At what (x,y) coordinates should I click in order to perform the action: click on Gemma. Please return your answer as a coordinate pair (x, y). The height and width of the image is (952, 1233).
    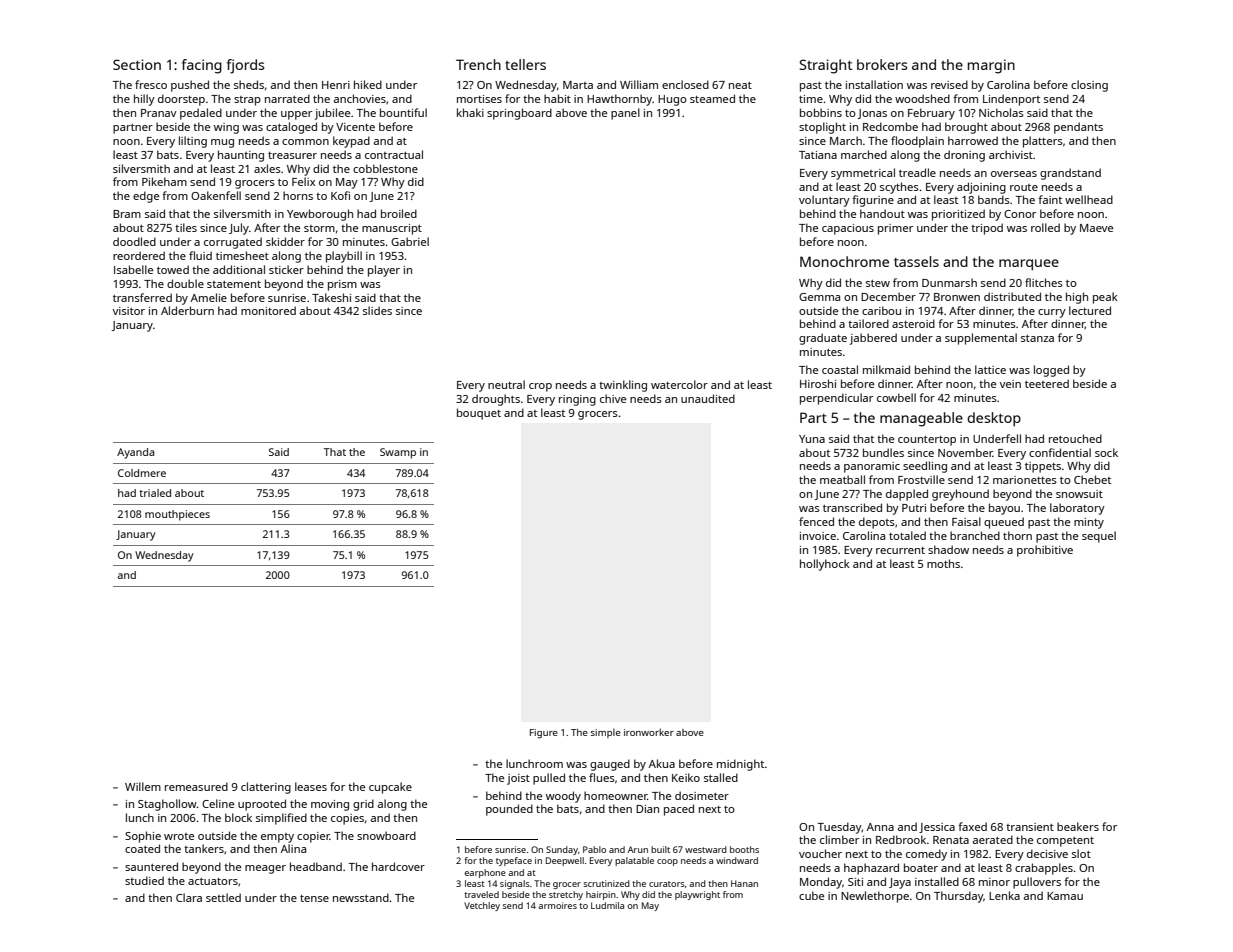
    Looking at the image, I should click on (819, 297).
